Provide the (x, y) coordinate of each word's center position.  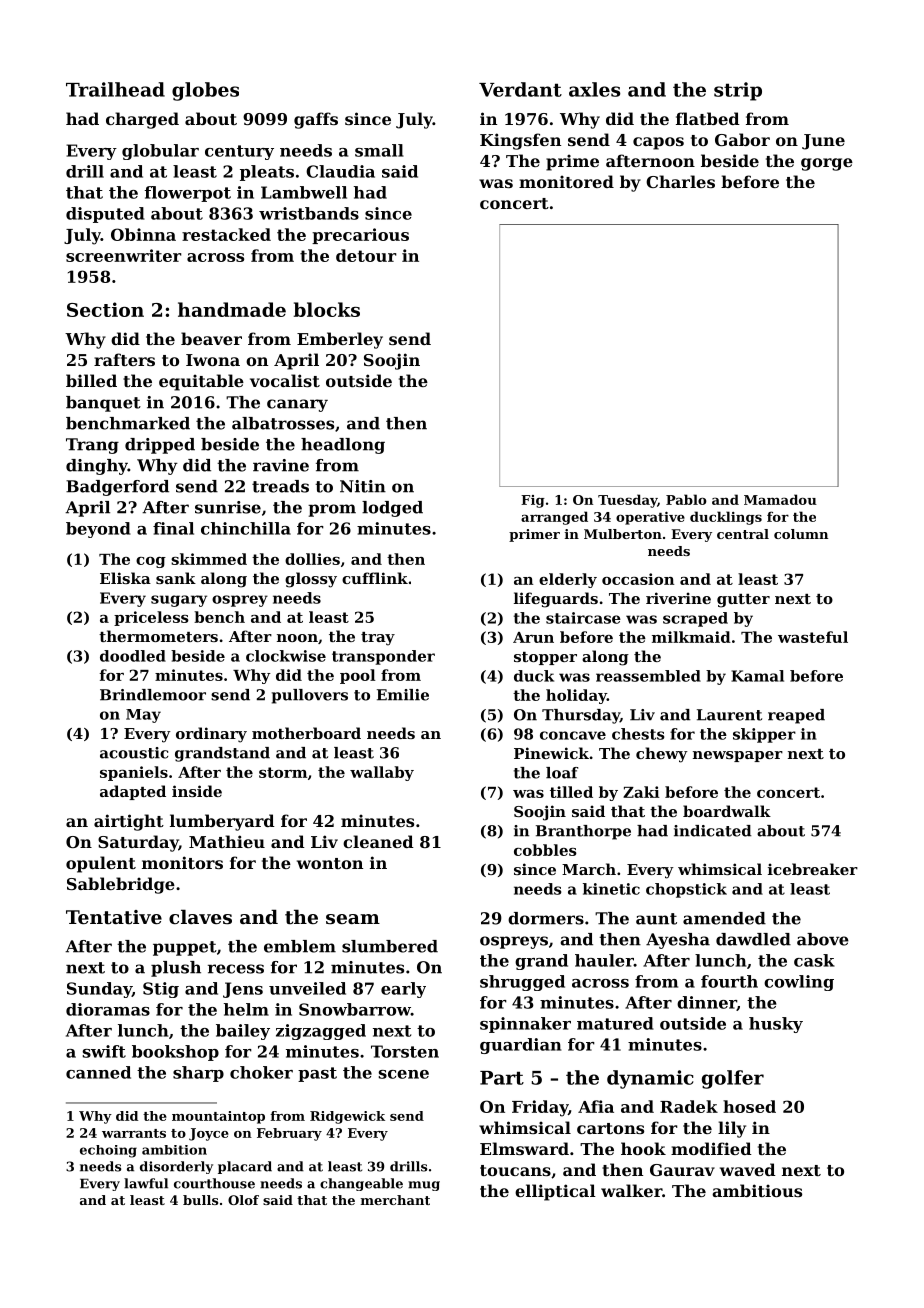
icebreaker (813, 869)
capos (658, 143)
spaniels (134, 773)
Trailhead (115, 89)
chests (638, 734)
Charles (680, 181)
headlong (343, 446)
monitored (566, 181)
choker (261, 1072)
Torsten (405, 1051)
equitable (201, 382)
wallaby (382, 773)
